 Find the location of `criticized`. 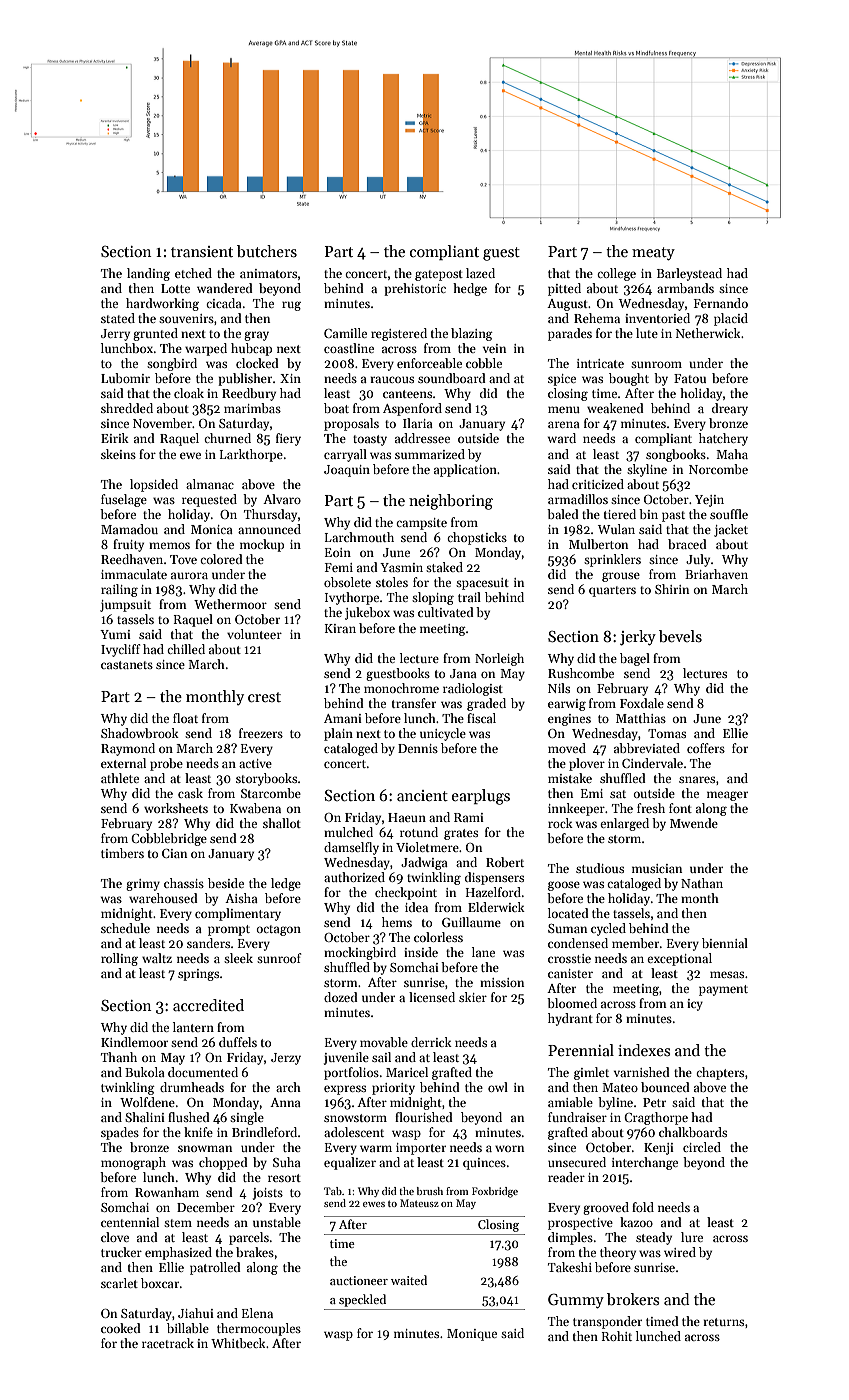

criticized is located at coordinates (598, 484).
